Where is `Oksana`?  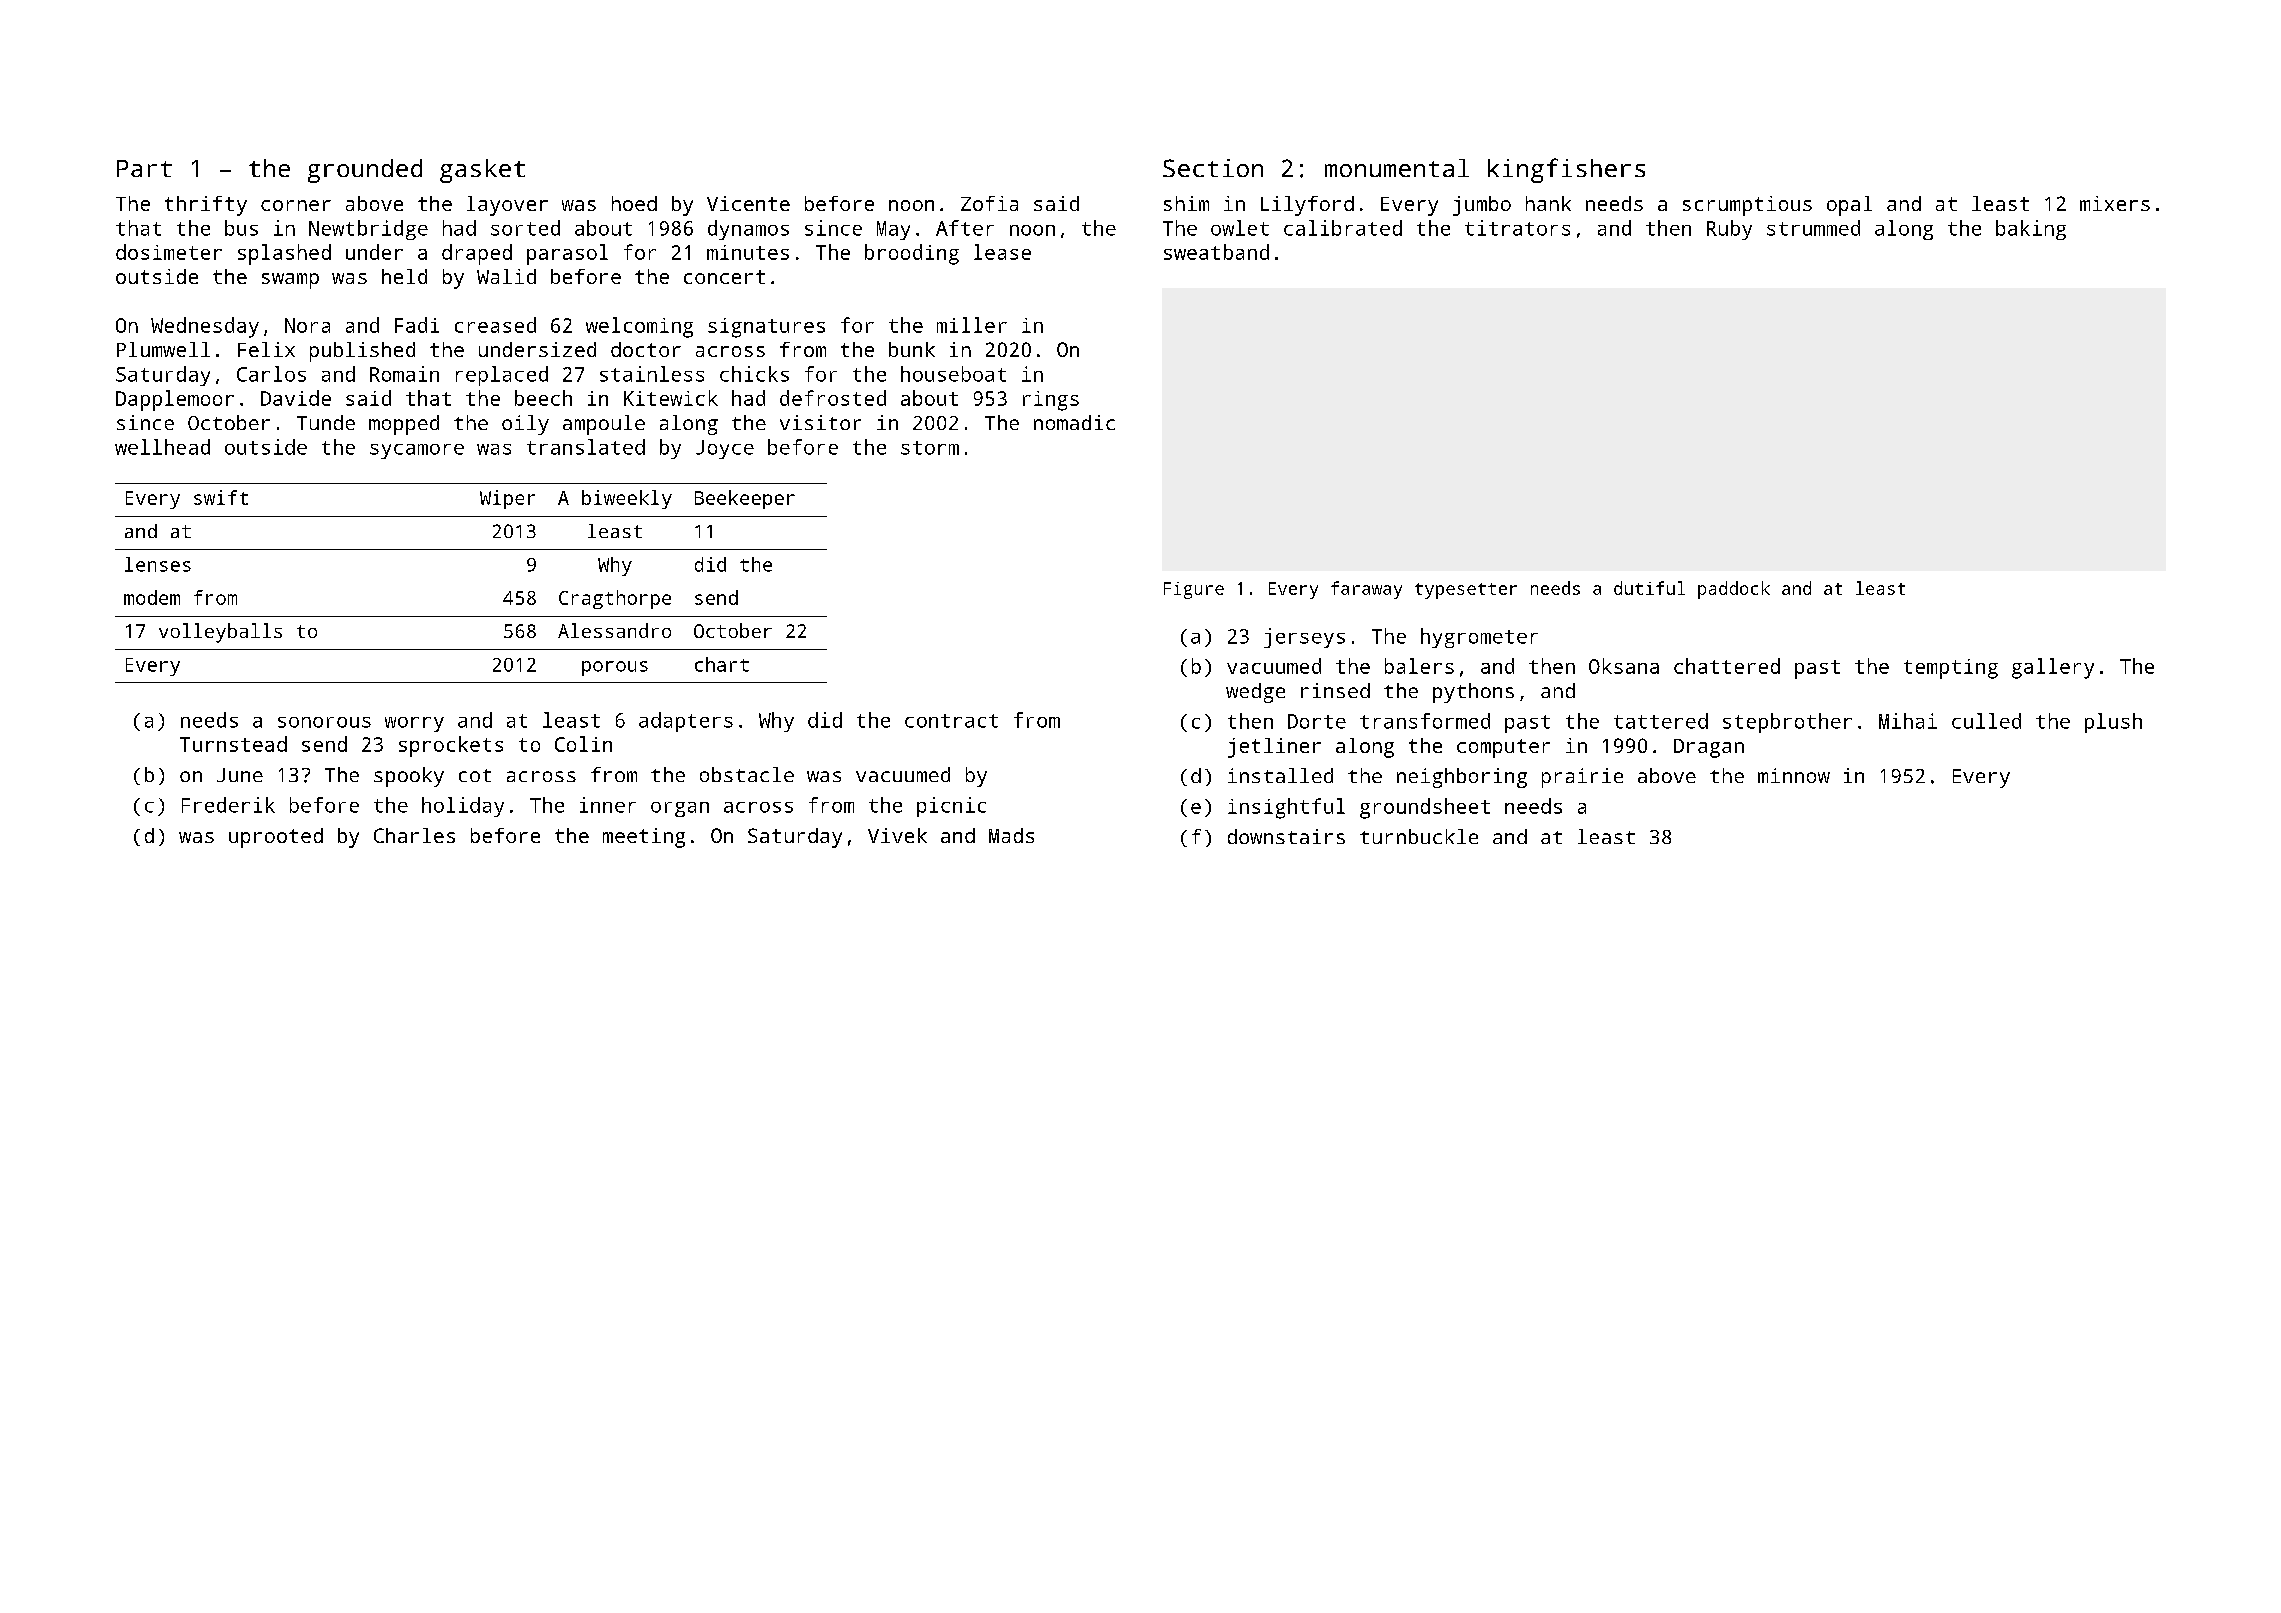 Oksana is located at coordinates (1624, 666).
